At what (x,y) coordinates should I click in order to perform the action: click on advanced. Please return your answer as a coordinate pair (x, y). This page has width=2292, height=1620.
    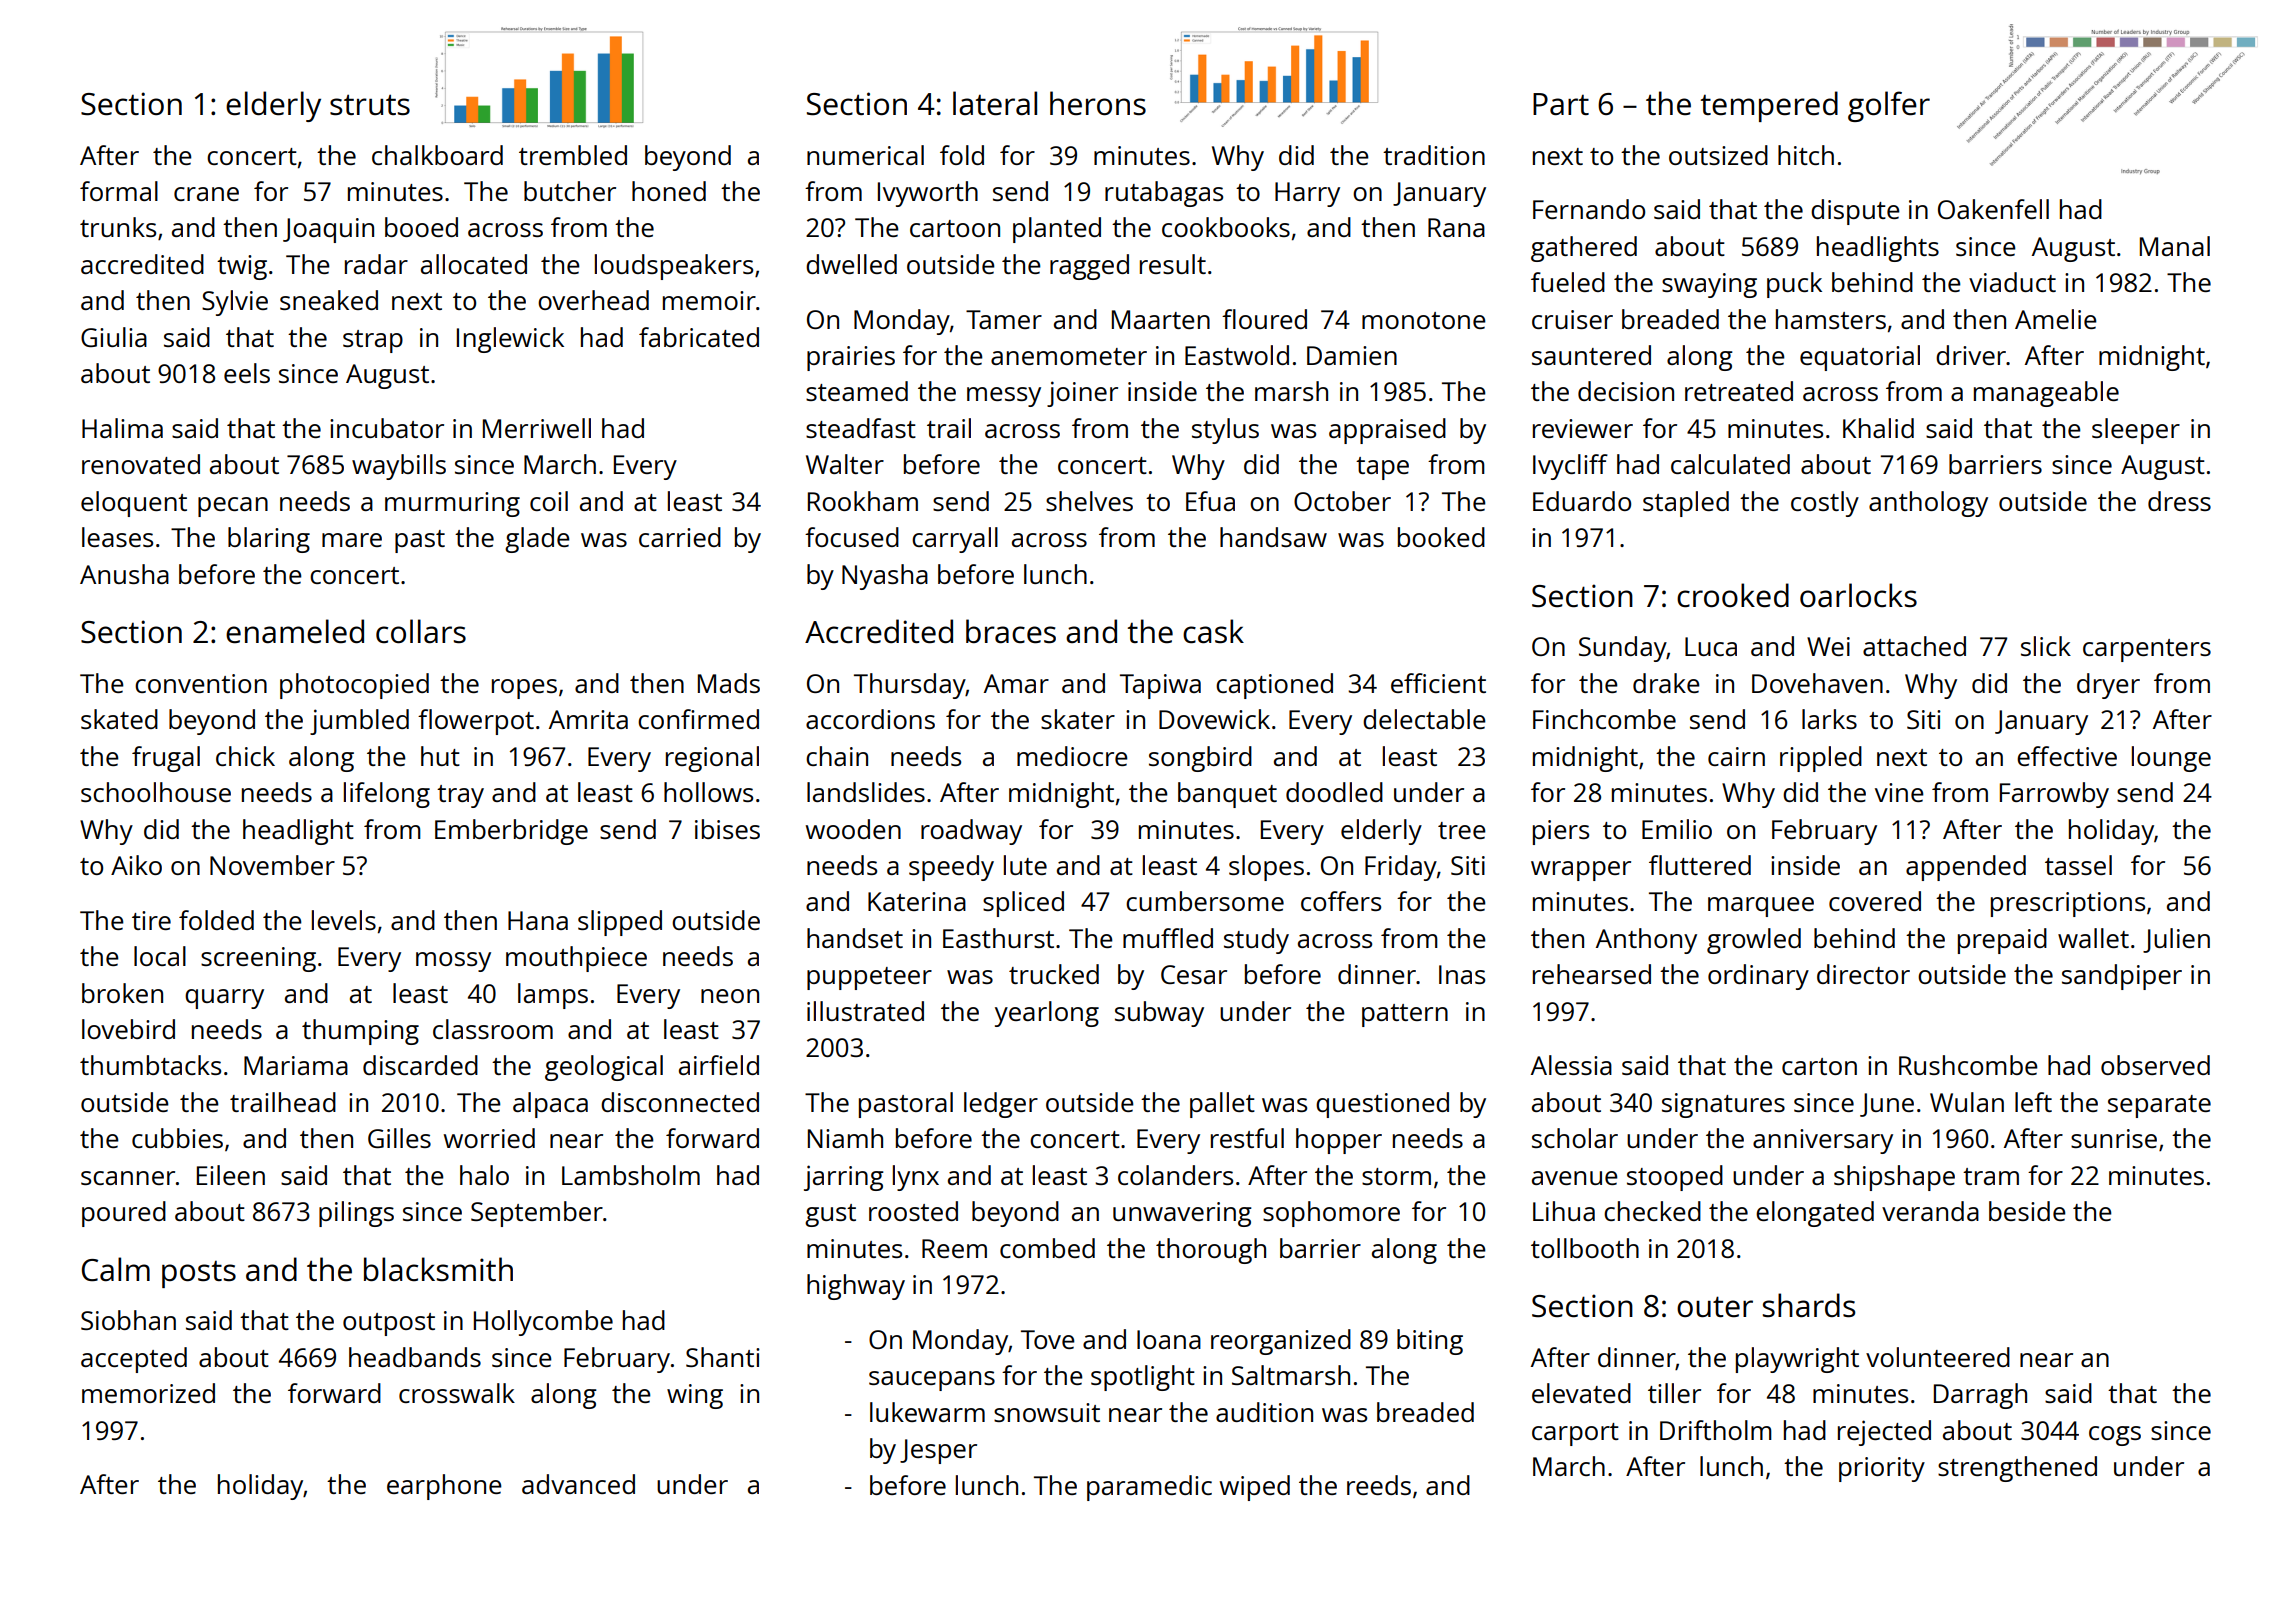
    Looking at the image, I should click on (578, 1484).
